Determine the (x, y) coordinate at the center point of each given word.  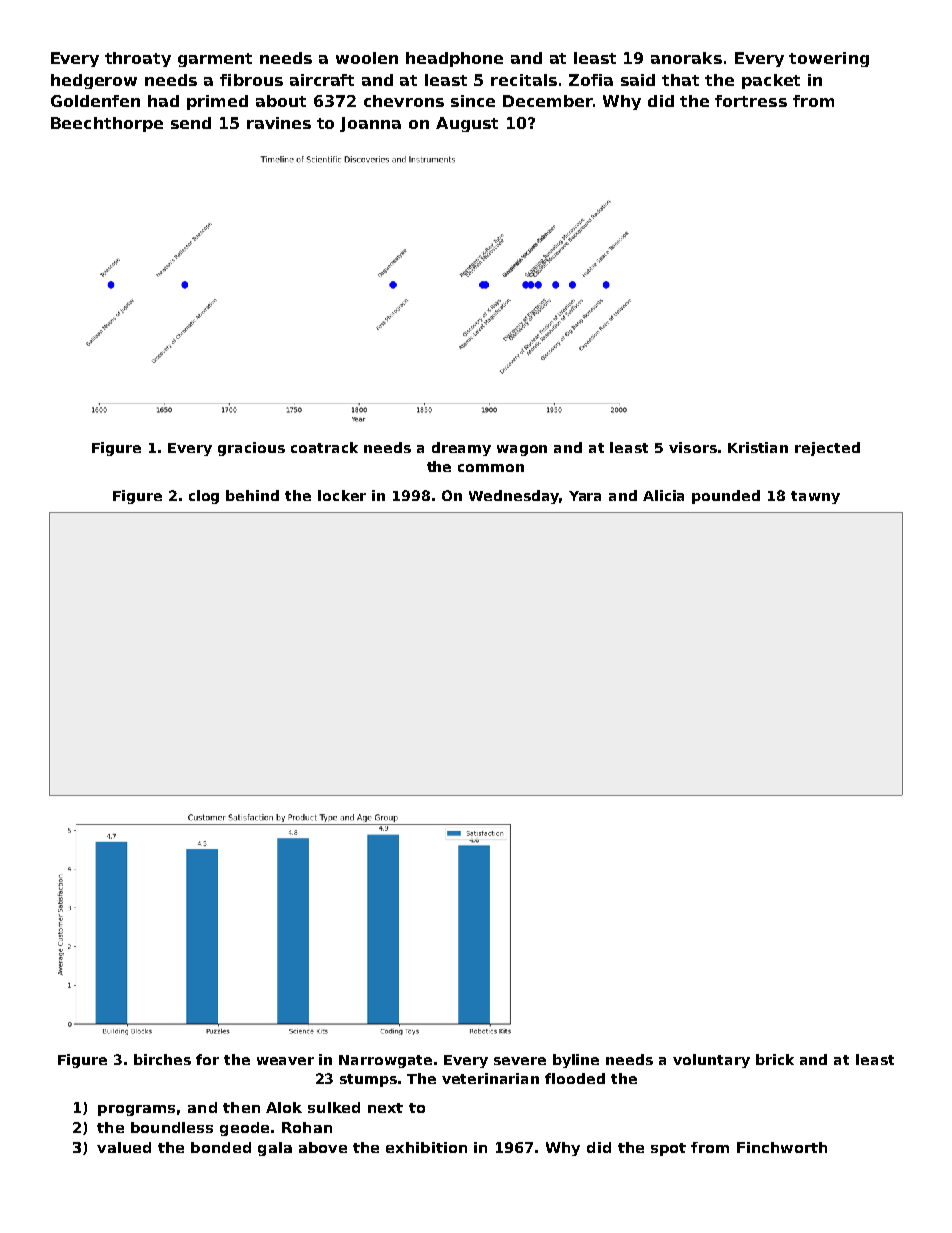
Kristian (758, 447)
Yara (585, 496)
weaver (285, 1061)
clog (204, 497)
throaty (138, 59)
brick (775, 1059)
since (473, 101)
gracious (251, 449)
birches (162, 1059)
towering (829, 59)
